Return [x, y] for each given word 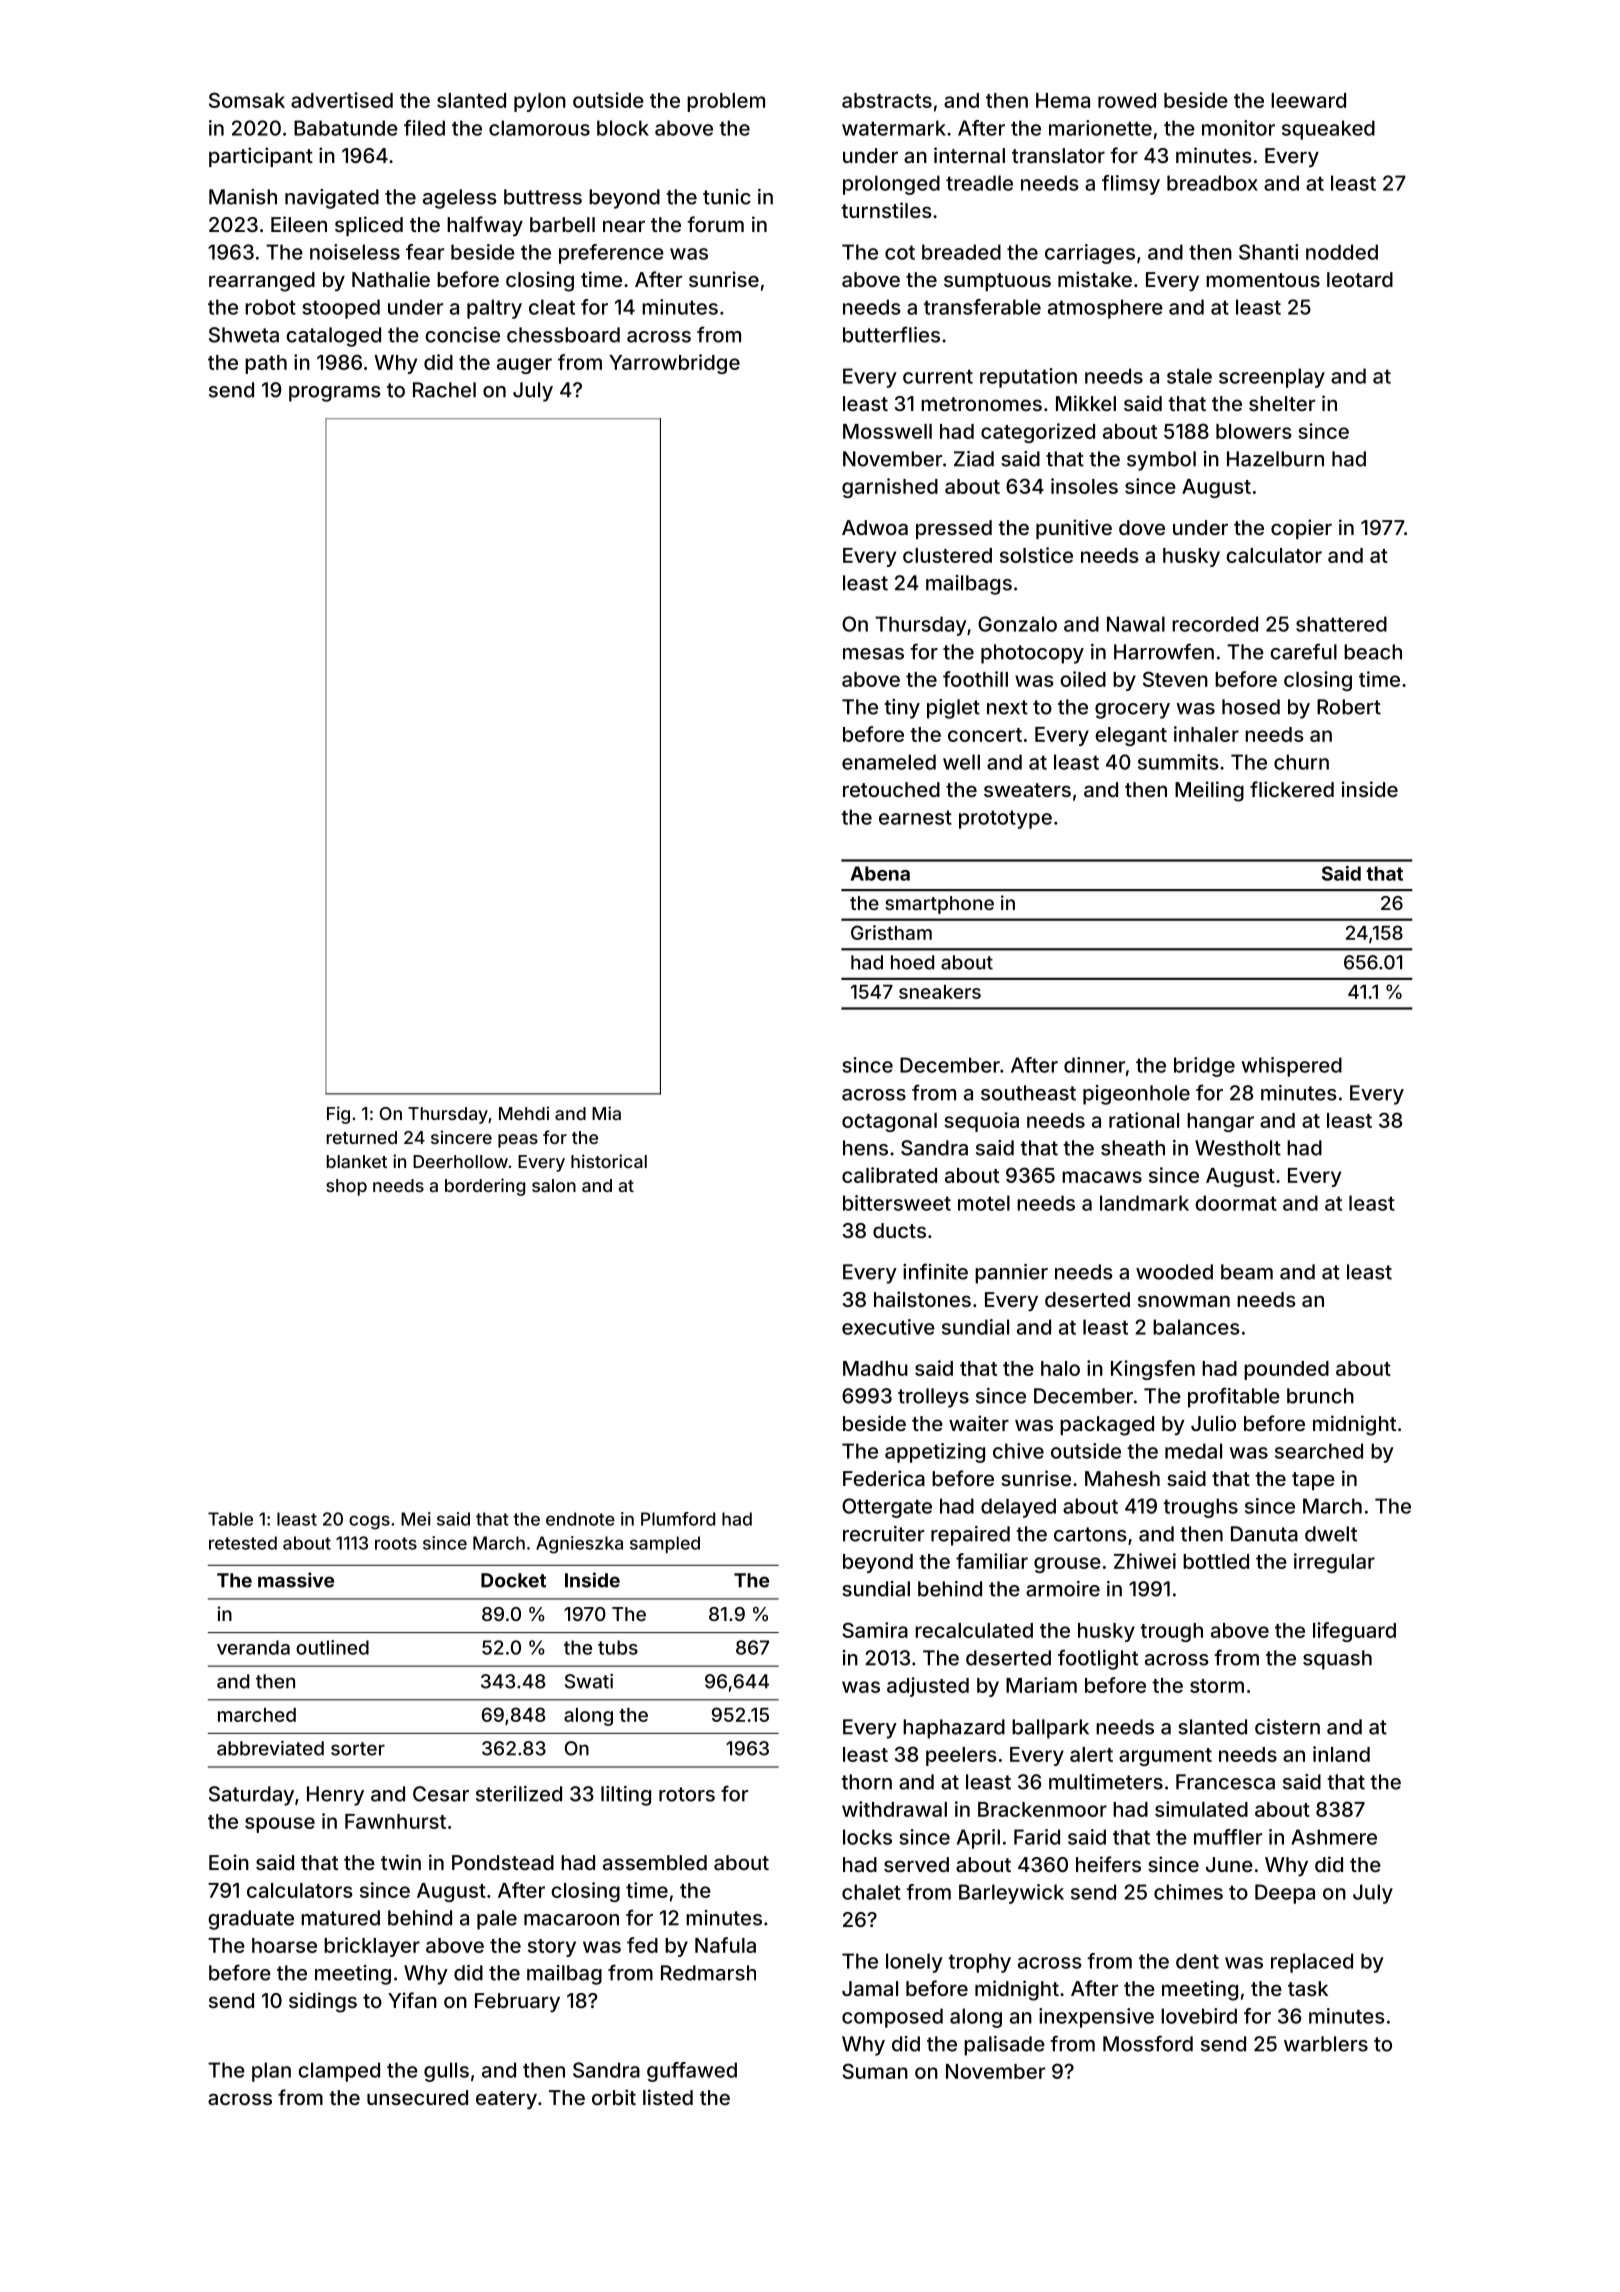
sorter [358, 1749]
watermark [894, 128]
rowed [1127, 100]
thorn [866, 1782]
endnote [580, 1519]
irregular [1334, 1563]
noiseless [355, 252]
